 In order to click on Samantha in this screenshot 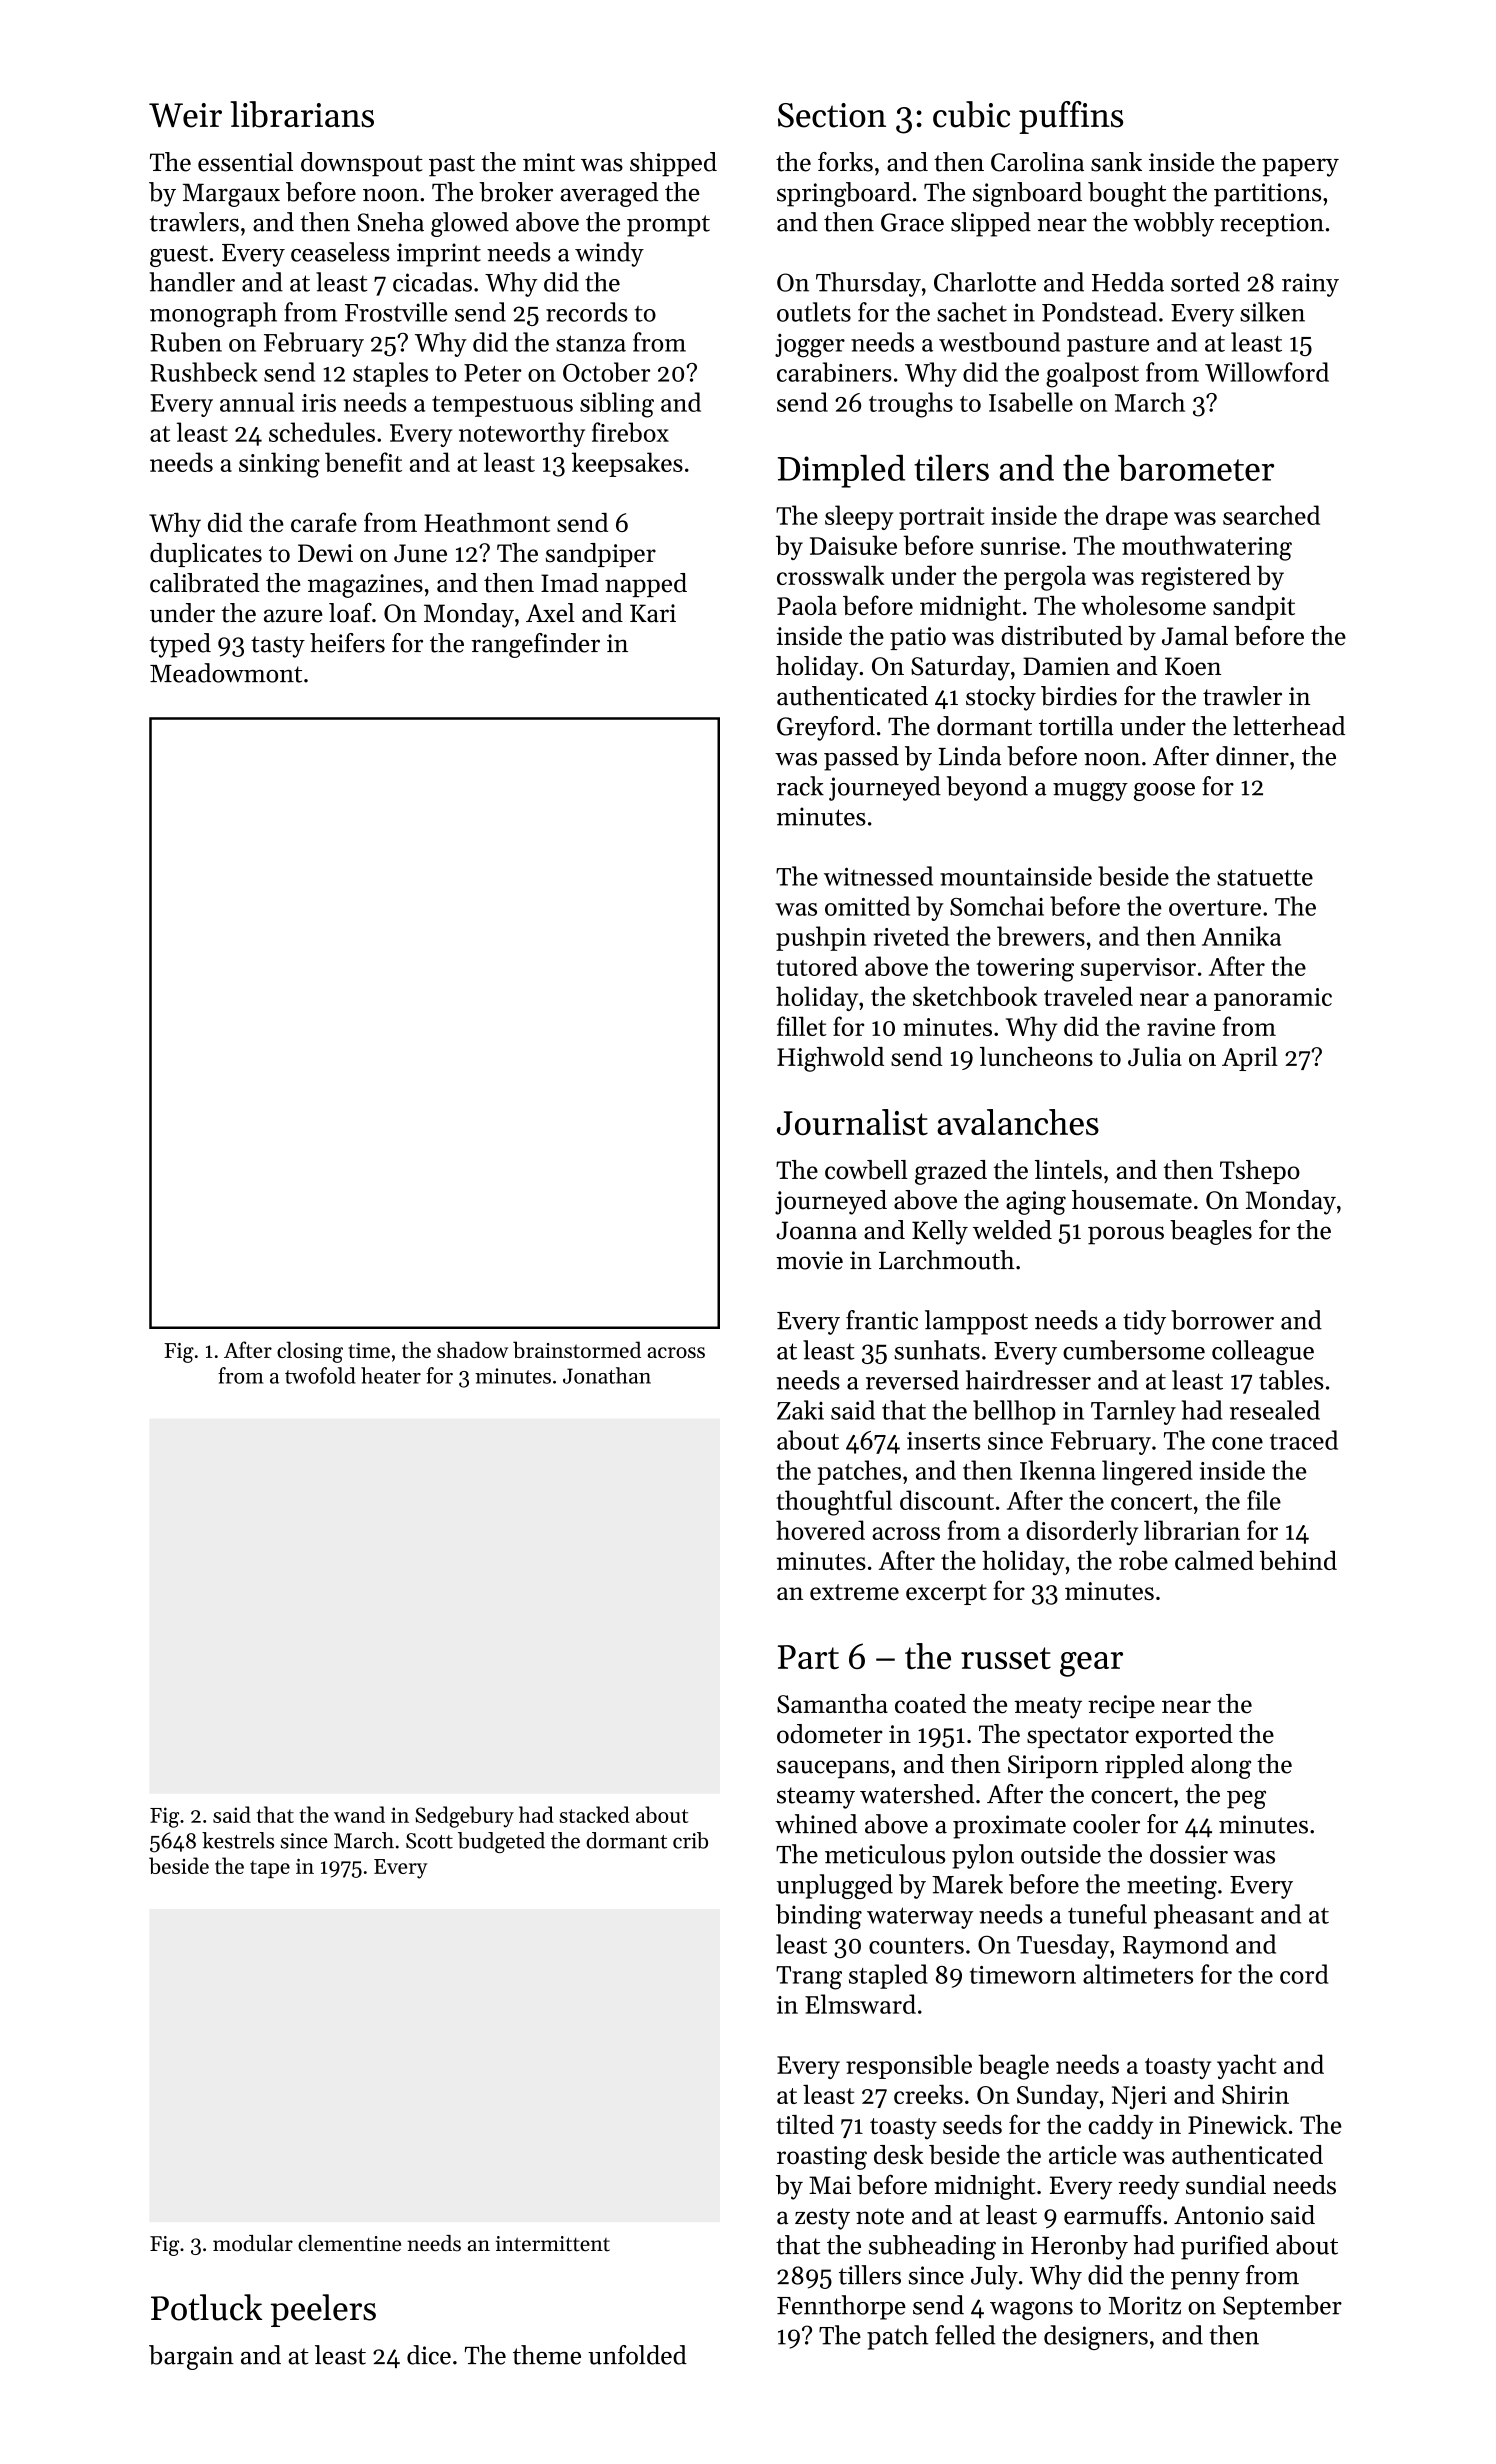, I will do `click(832, 1704)`.
